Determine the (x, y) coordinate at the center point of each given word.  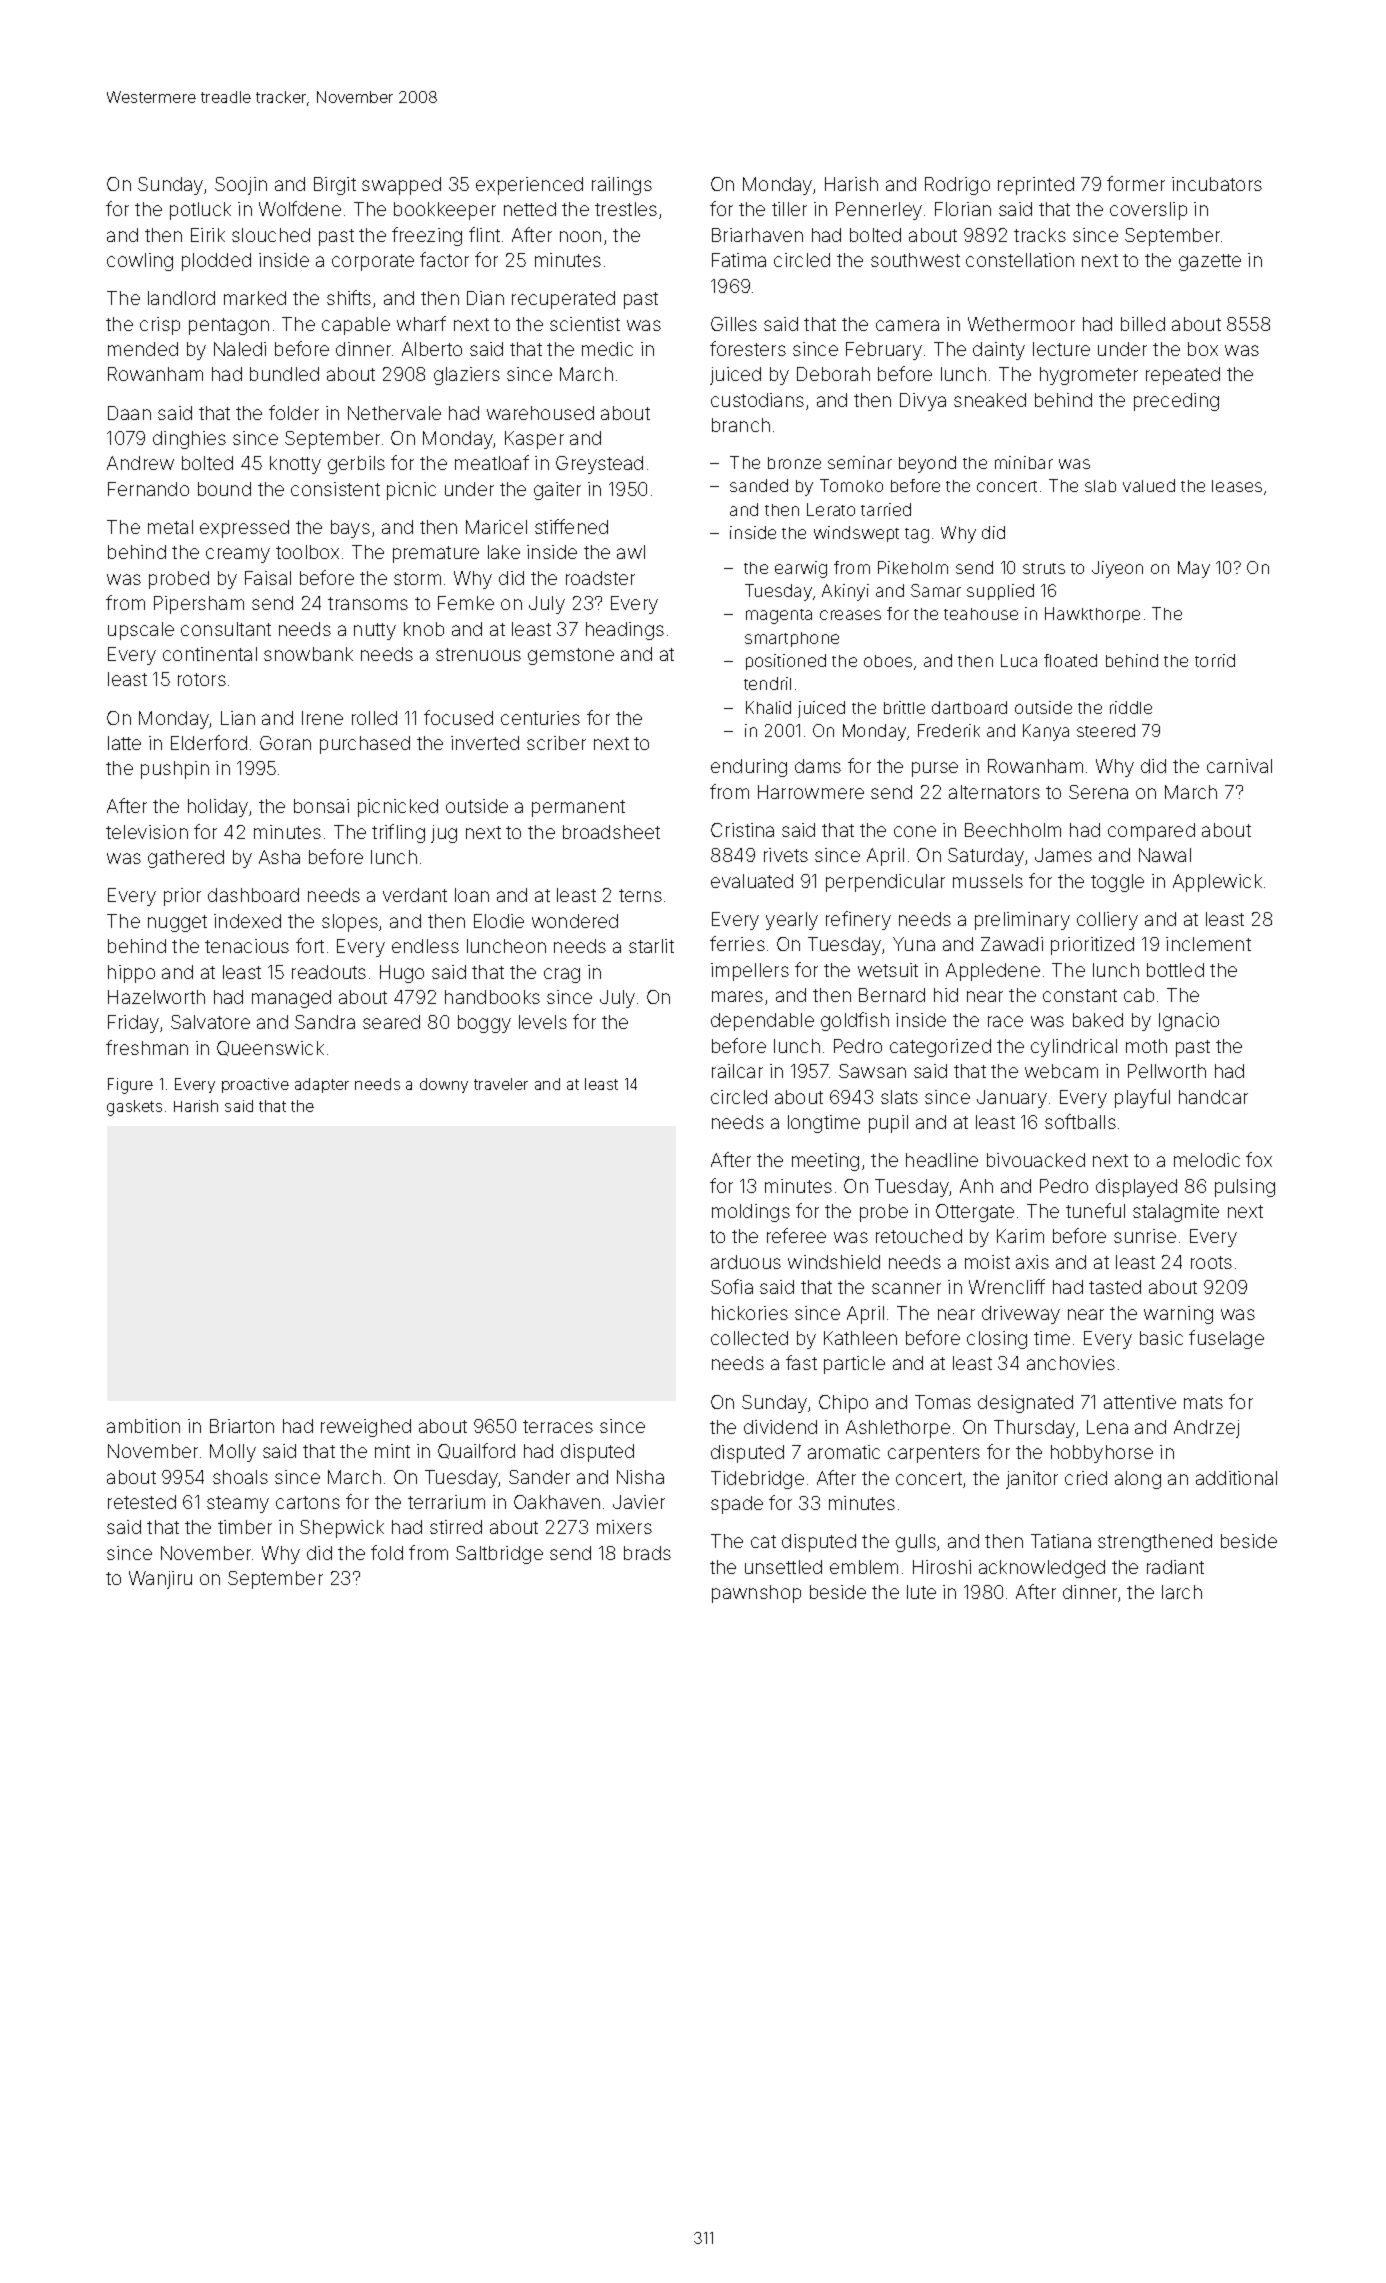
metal (170, 527)
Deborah (833, 374)
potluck (200, 211)
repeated (1183, 376)
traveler (501, 1084)
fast (801, 1362)
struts (1044, 568)
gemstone (571, 656)
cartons (308, 1502)
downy (444, 1085)
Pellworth (1167, 1071)
